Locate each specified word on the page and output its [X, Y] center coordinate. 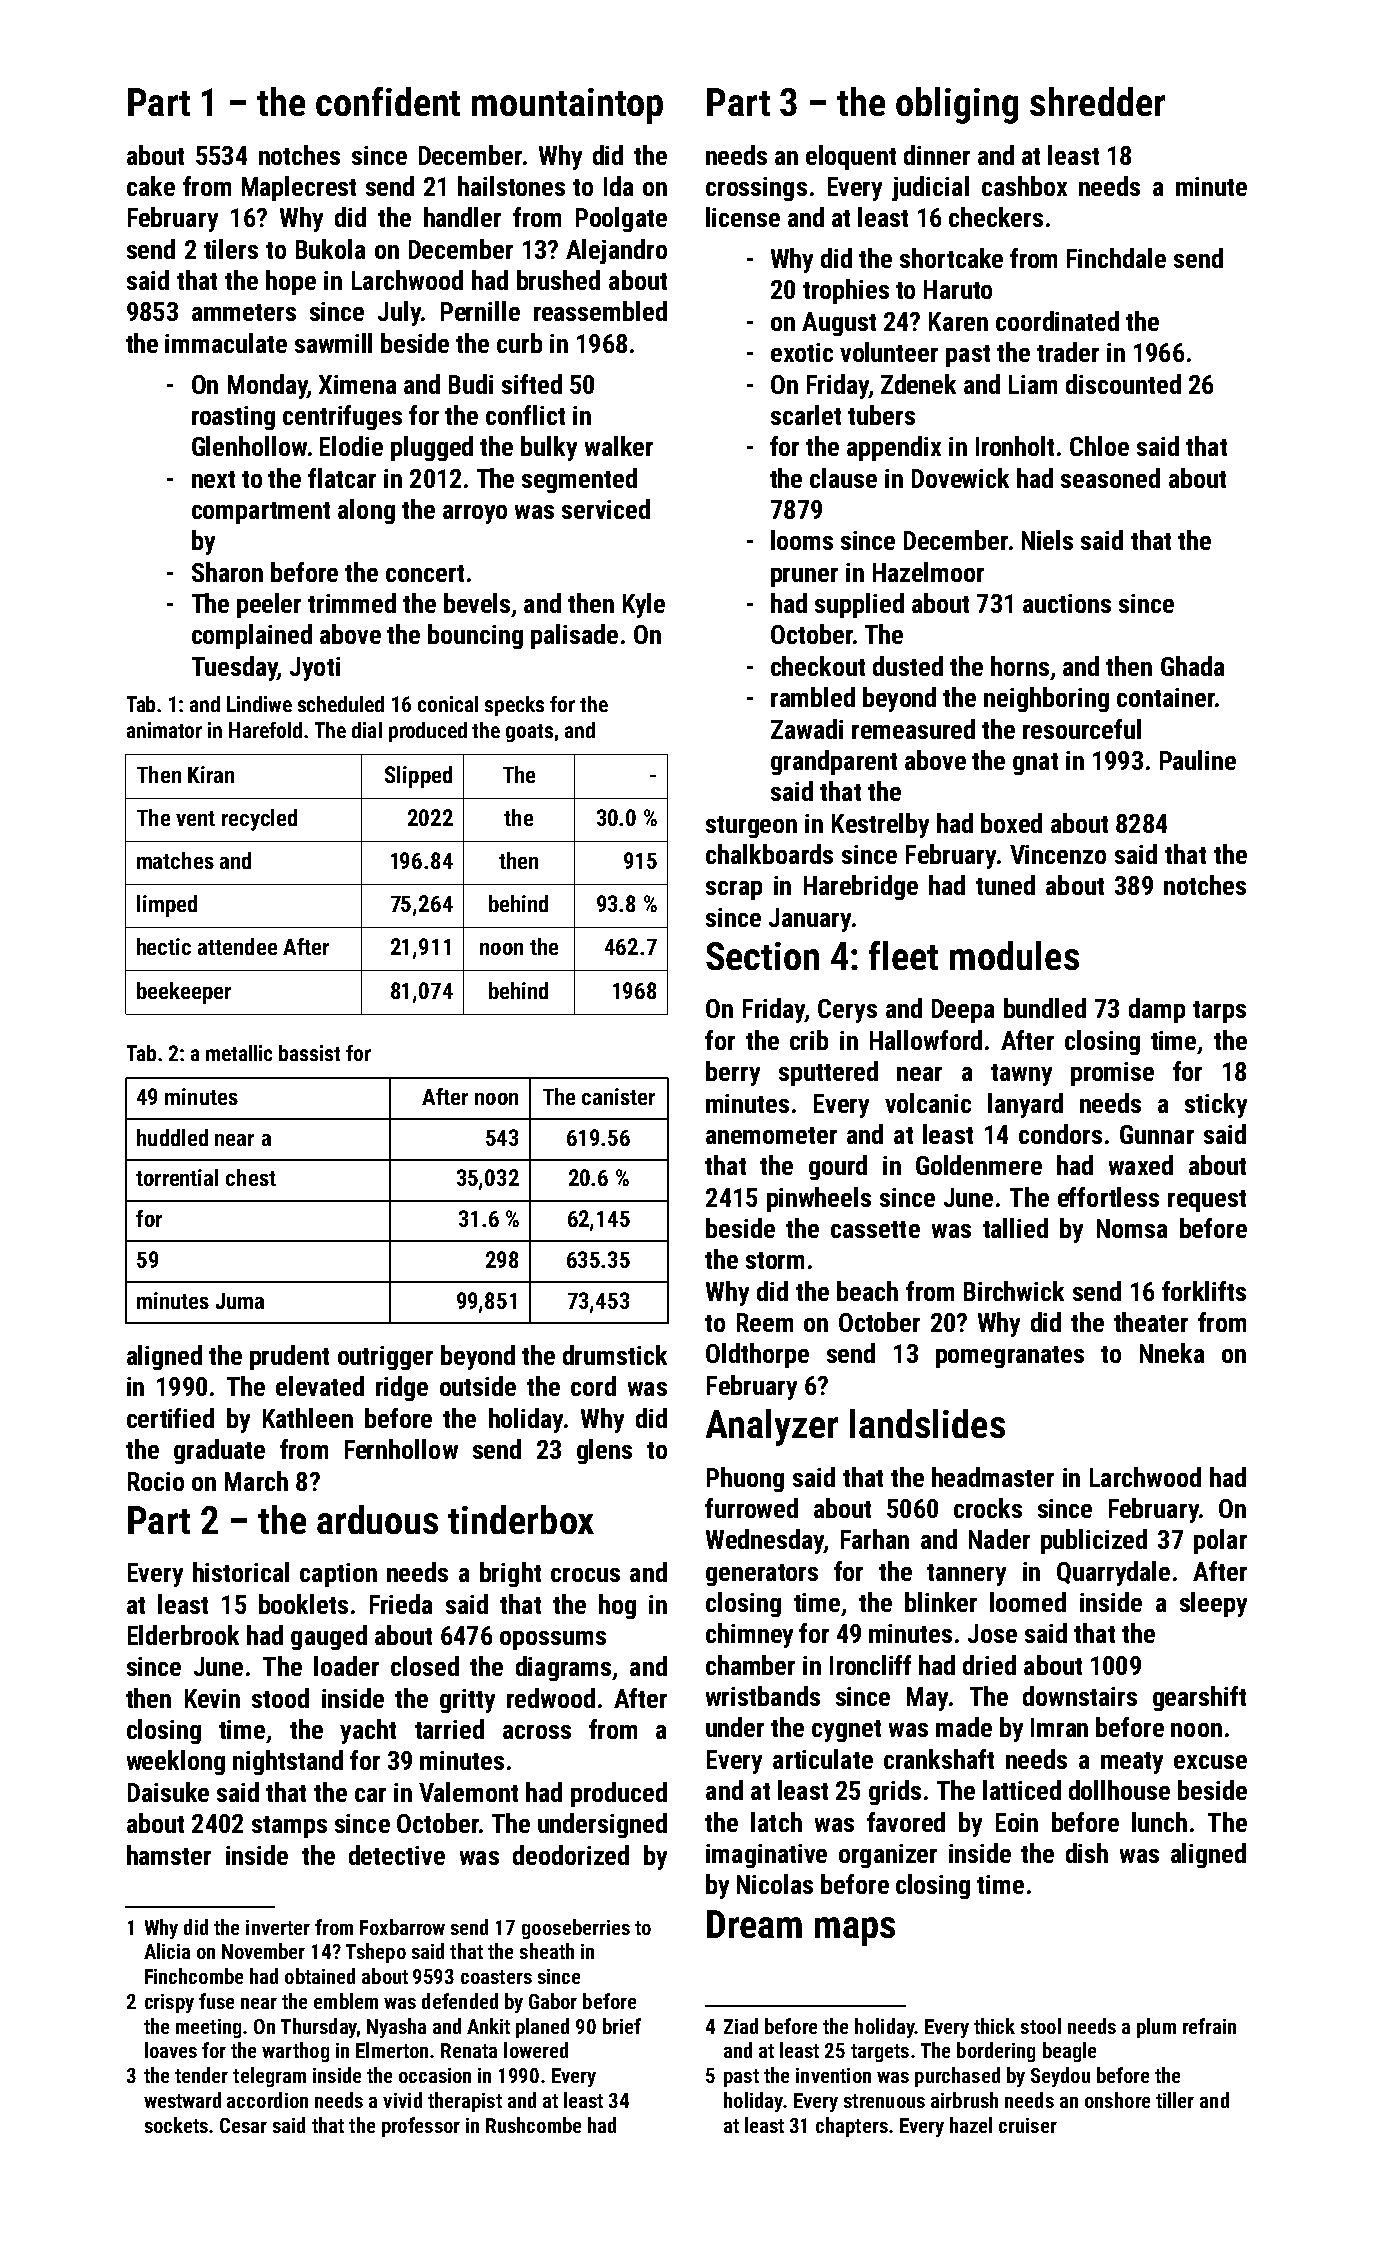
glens [604, 1451]
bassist [309, 1053]
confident [388, 101]
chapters [852, 2127]
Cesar [243, 2125]
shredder [1097, 101]
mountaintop [567, 106]
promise [1112, 1074]
